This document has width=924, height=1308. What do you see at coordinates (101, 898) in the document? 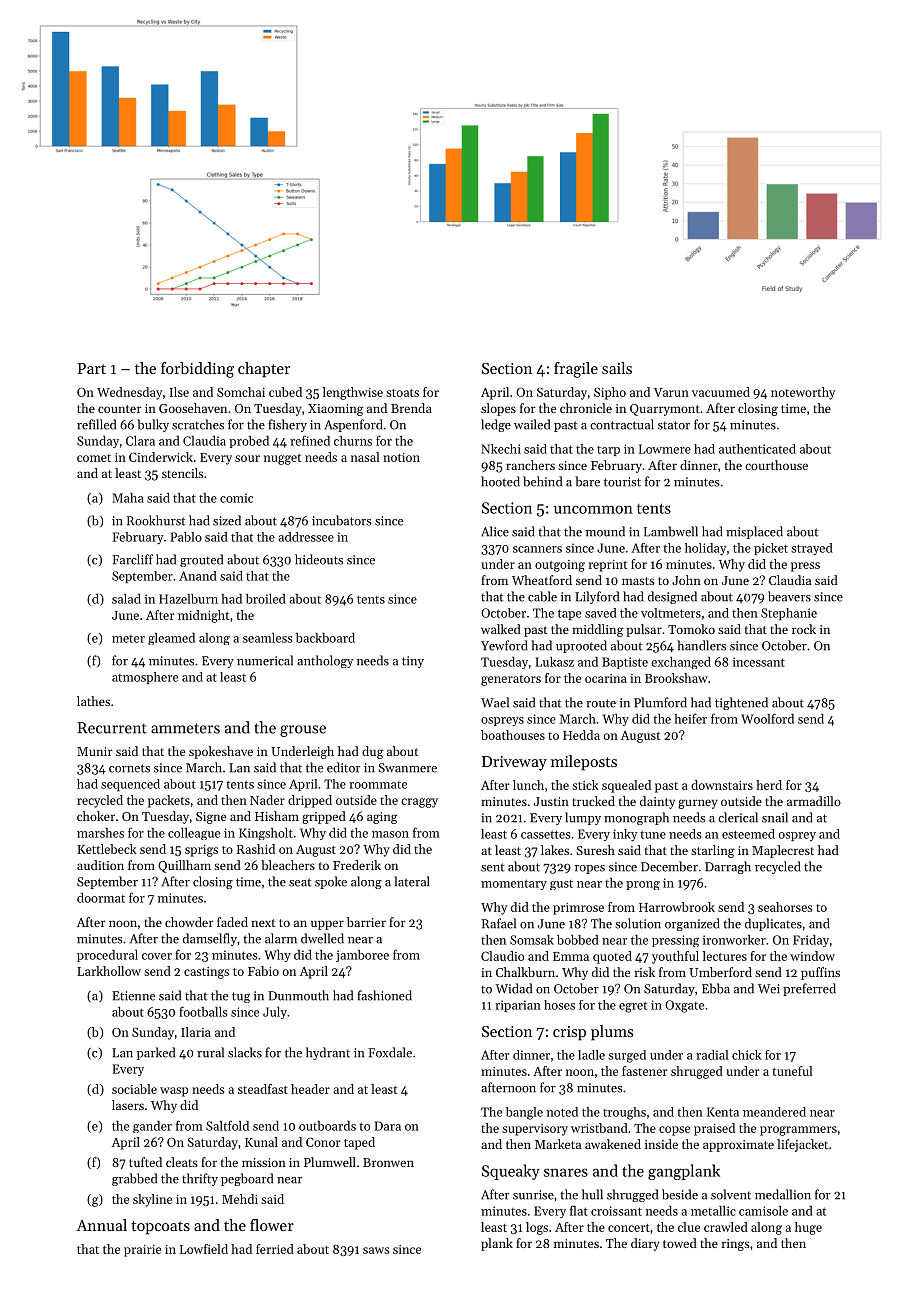
I see `doormat` at bounding box center [101, 898].
